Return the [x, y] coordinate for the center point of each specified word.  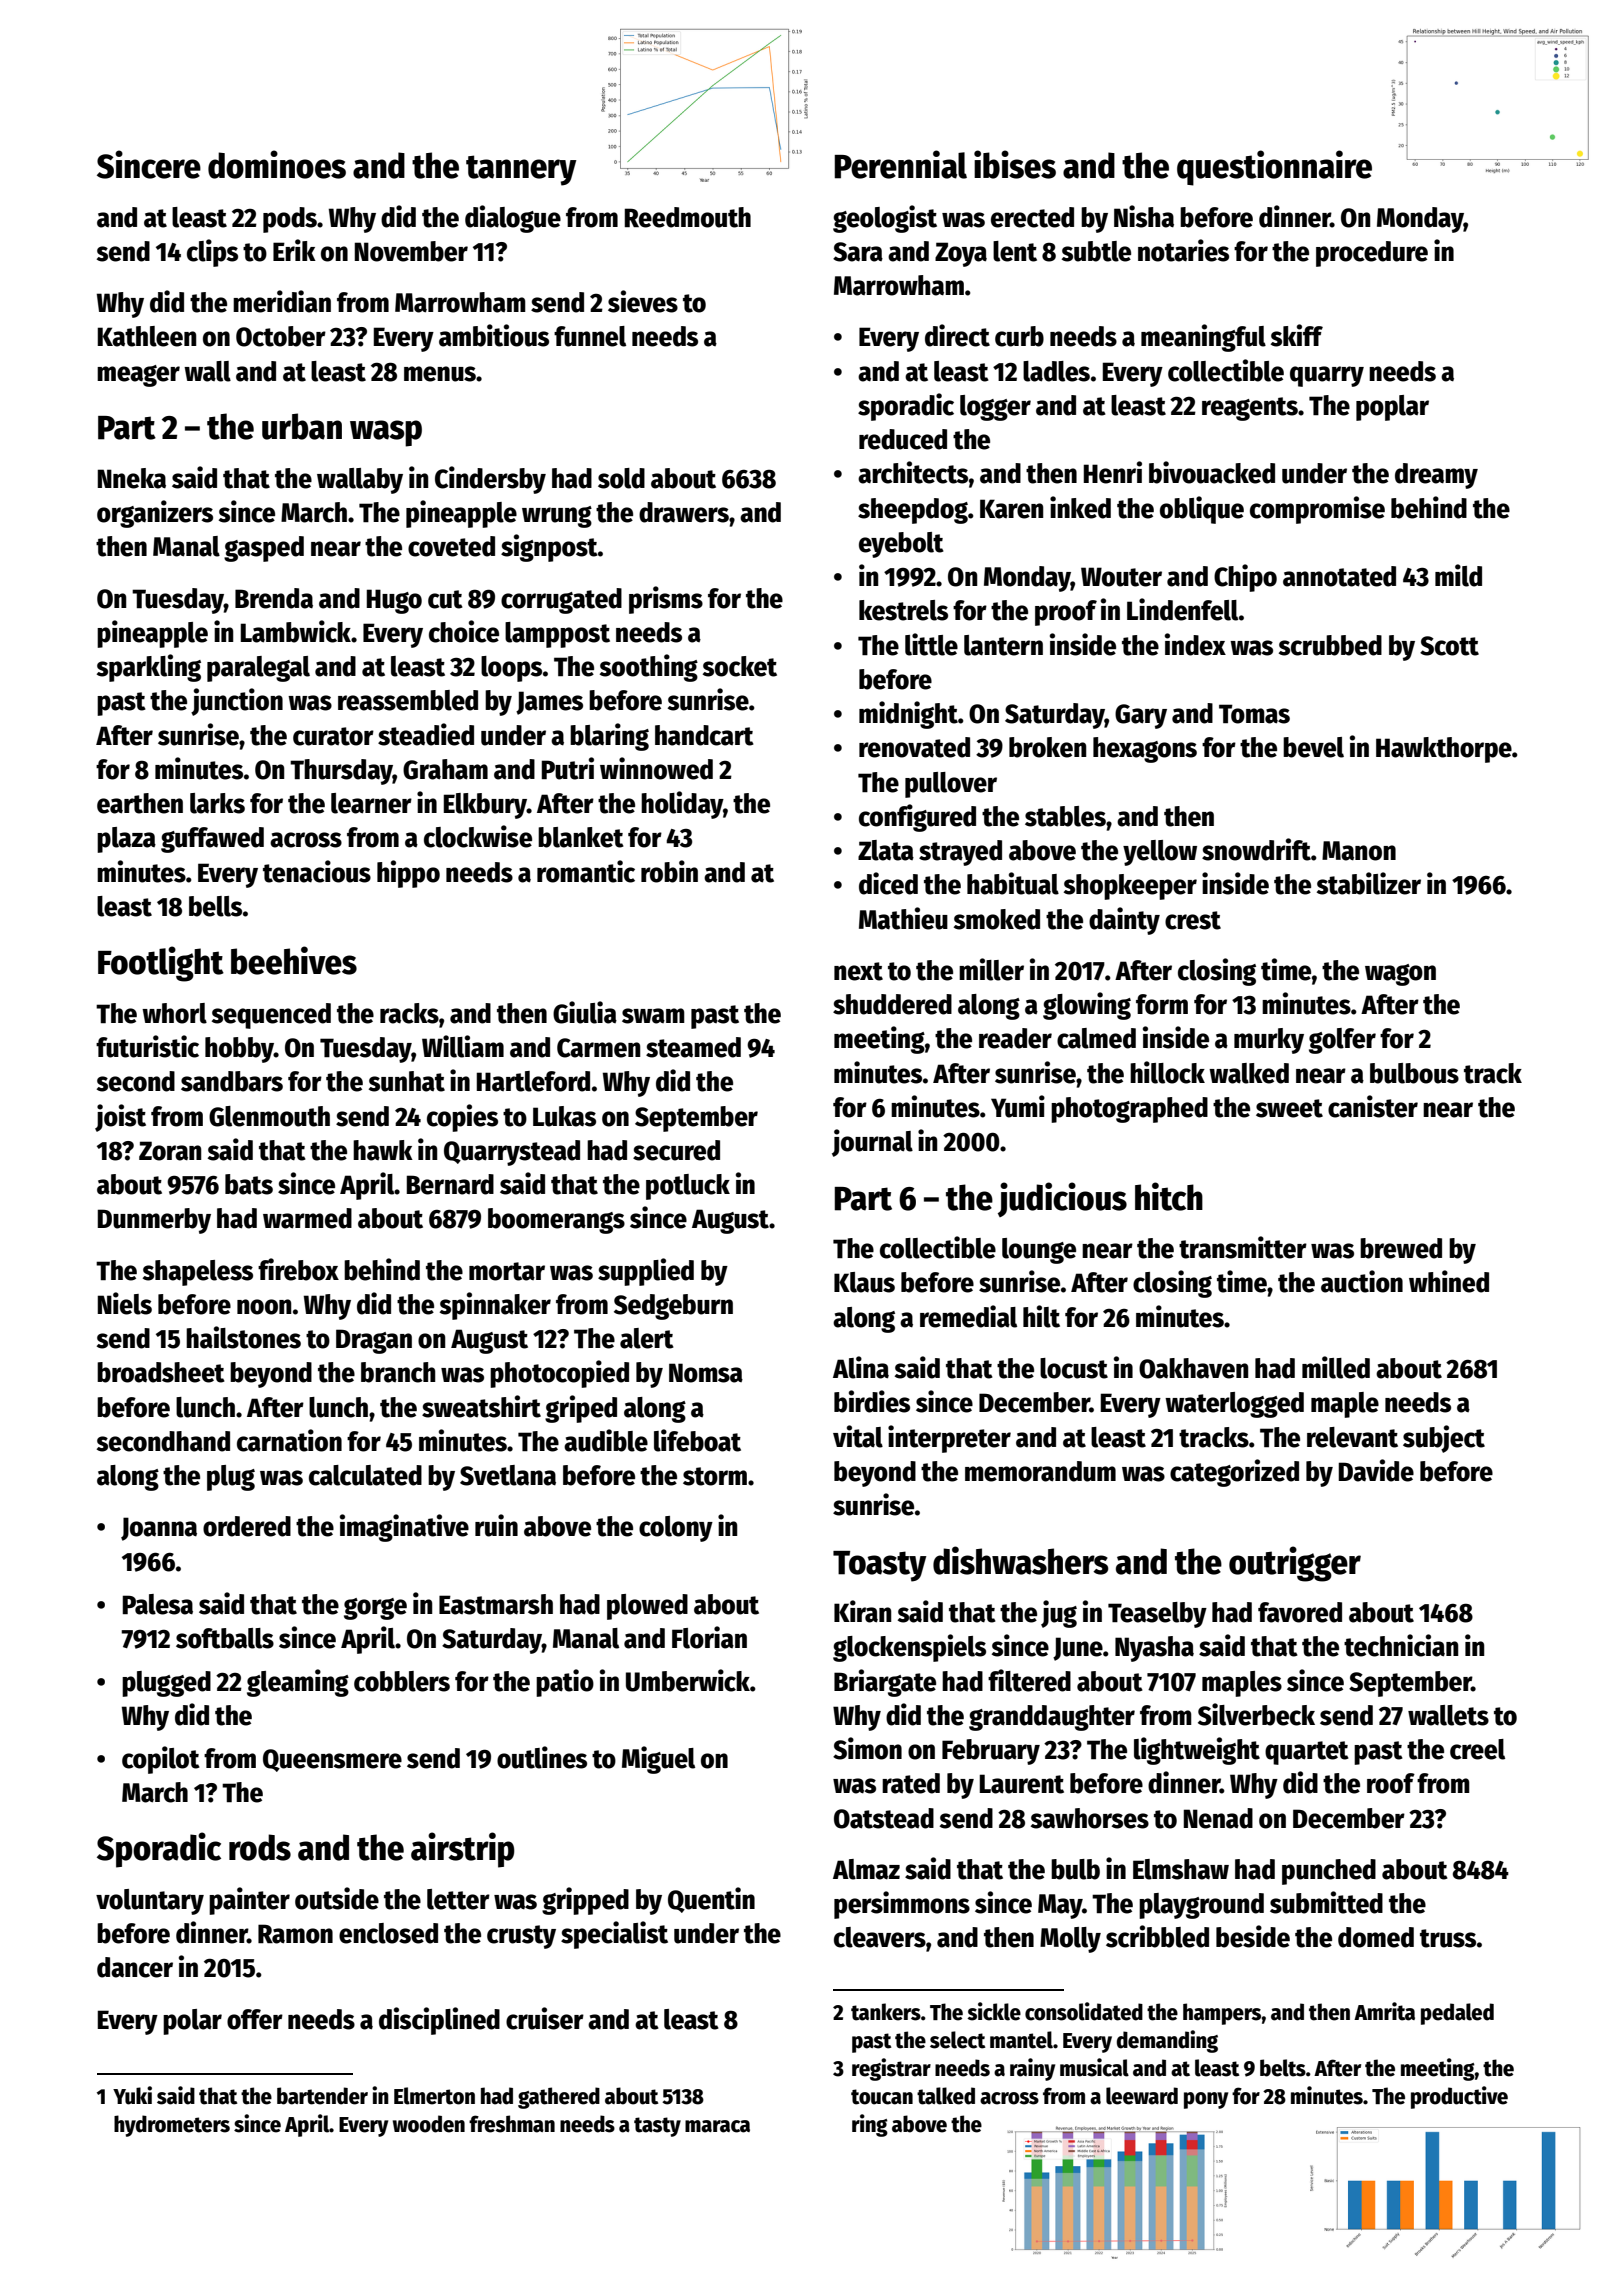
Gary [1141, 716]
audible [606, 1440]
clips [212, 253]
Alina [861, 1367]
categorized [1234, 1473]
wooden [429, 2124]
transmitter [1243, 1247]
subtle [1096, 251]
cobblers [402, 1681]
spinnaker [495, 1306]
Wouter [1121, 577]
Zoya [961, 254]
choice [464, 631]
